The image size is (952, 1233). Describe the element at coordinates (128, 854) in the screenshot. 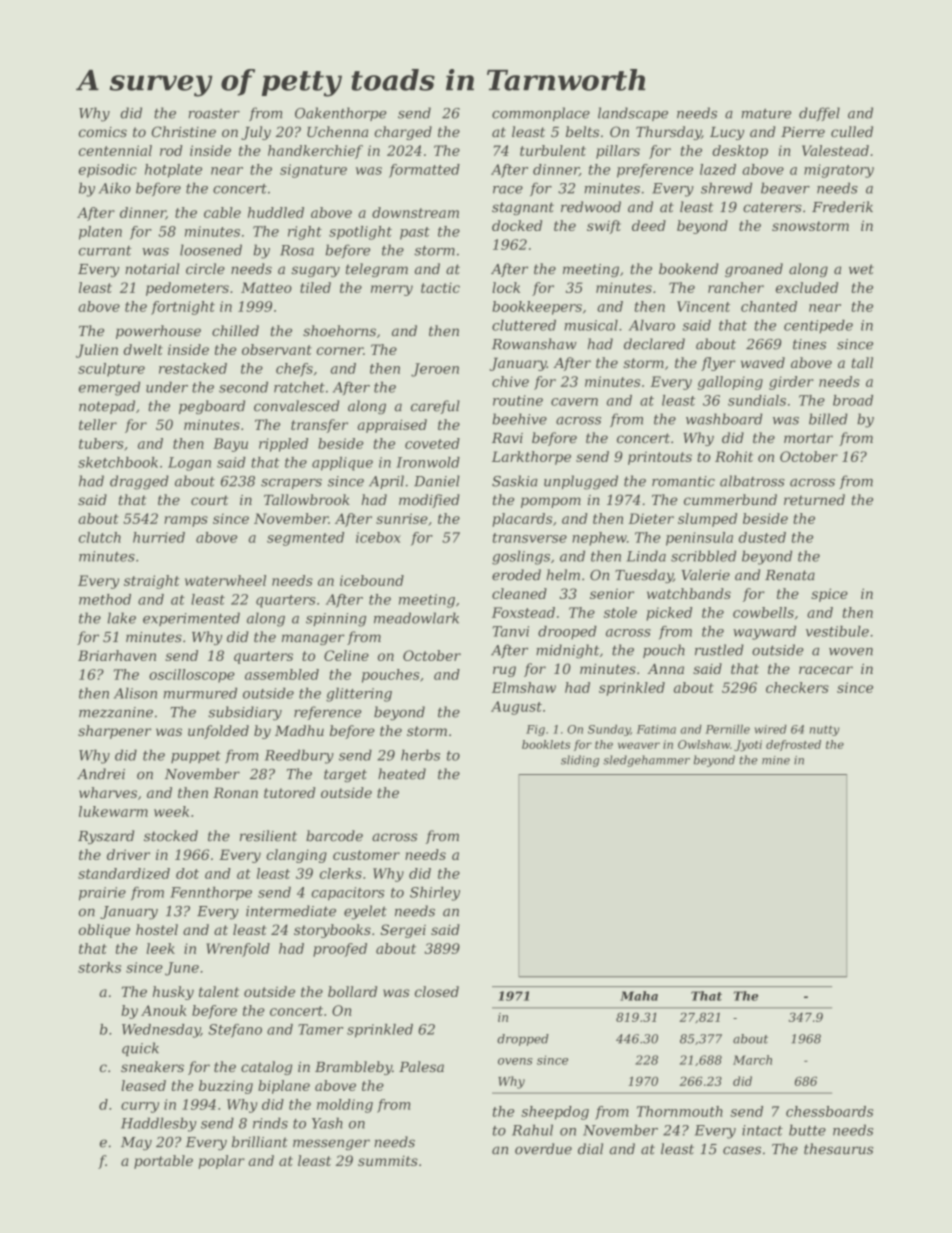

I see `driver` at that location.
